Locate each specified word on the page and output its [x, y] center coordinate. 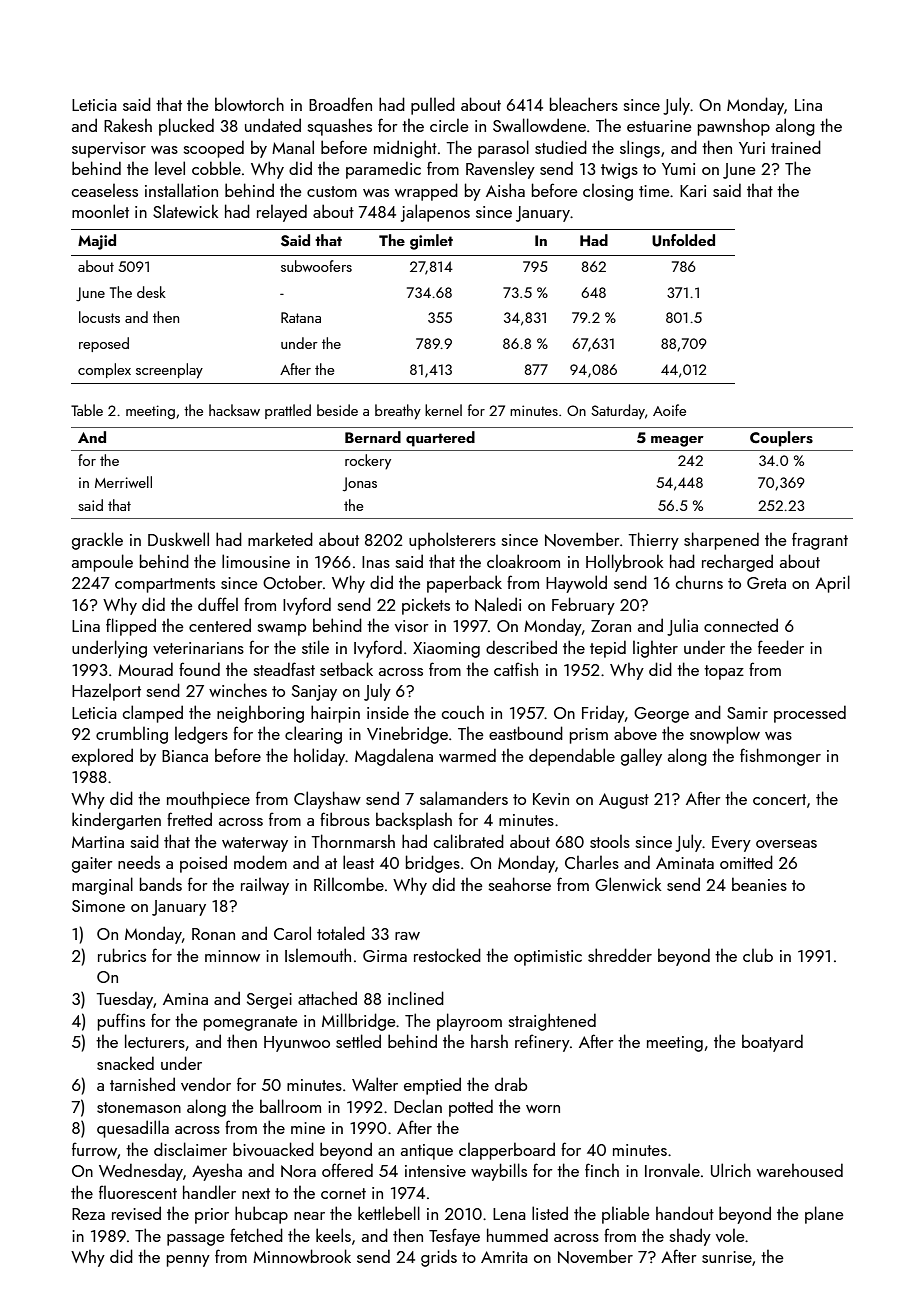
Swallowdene [539, 125]
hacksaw [234, 410]
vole [730, 1235]
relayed [282, 213]
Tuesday [124, 1000]
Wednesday [141, 1172]
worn [543, 1109]
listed [550, 1213]
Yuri [752, 148]
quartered [440, 439]
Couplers [781, 439]
